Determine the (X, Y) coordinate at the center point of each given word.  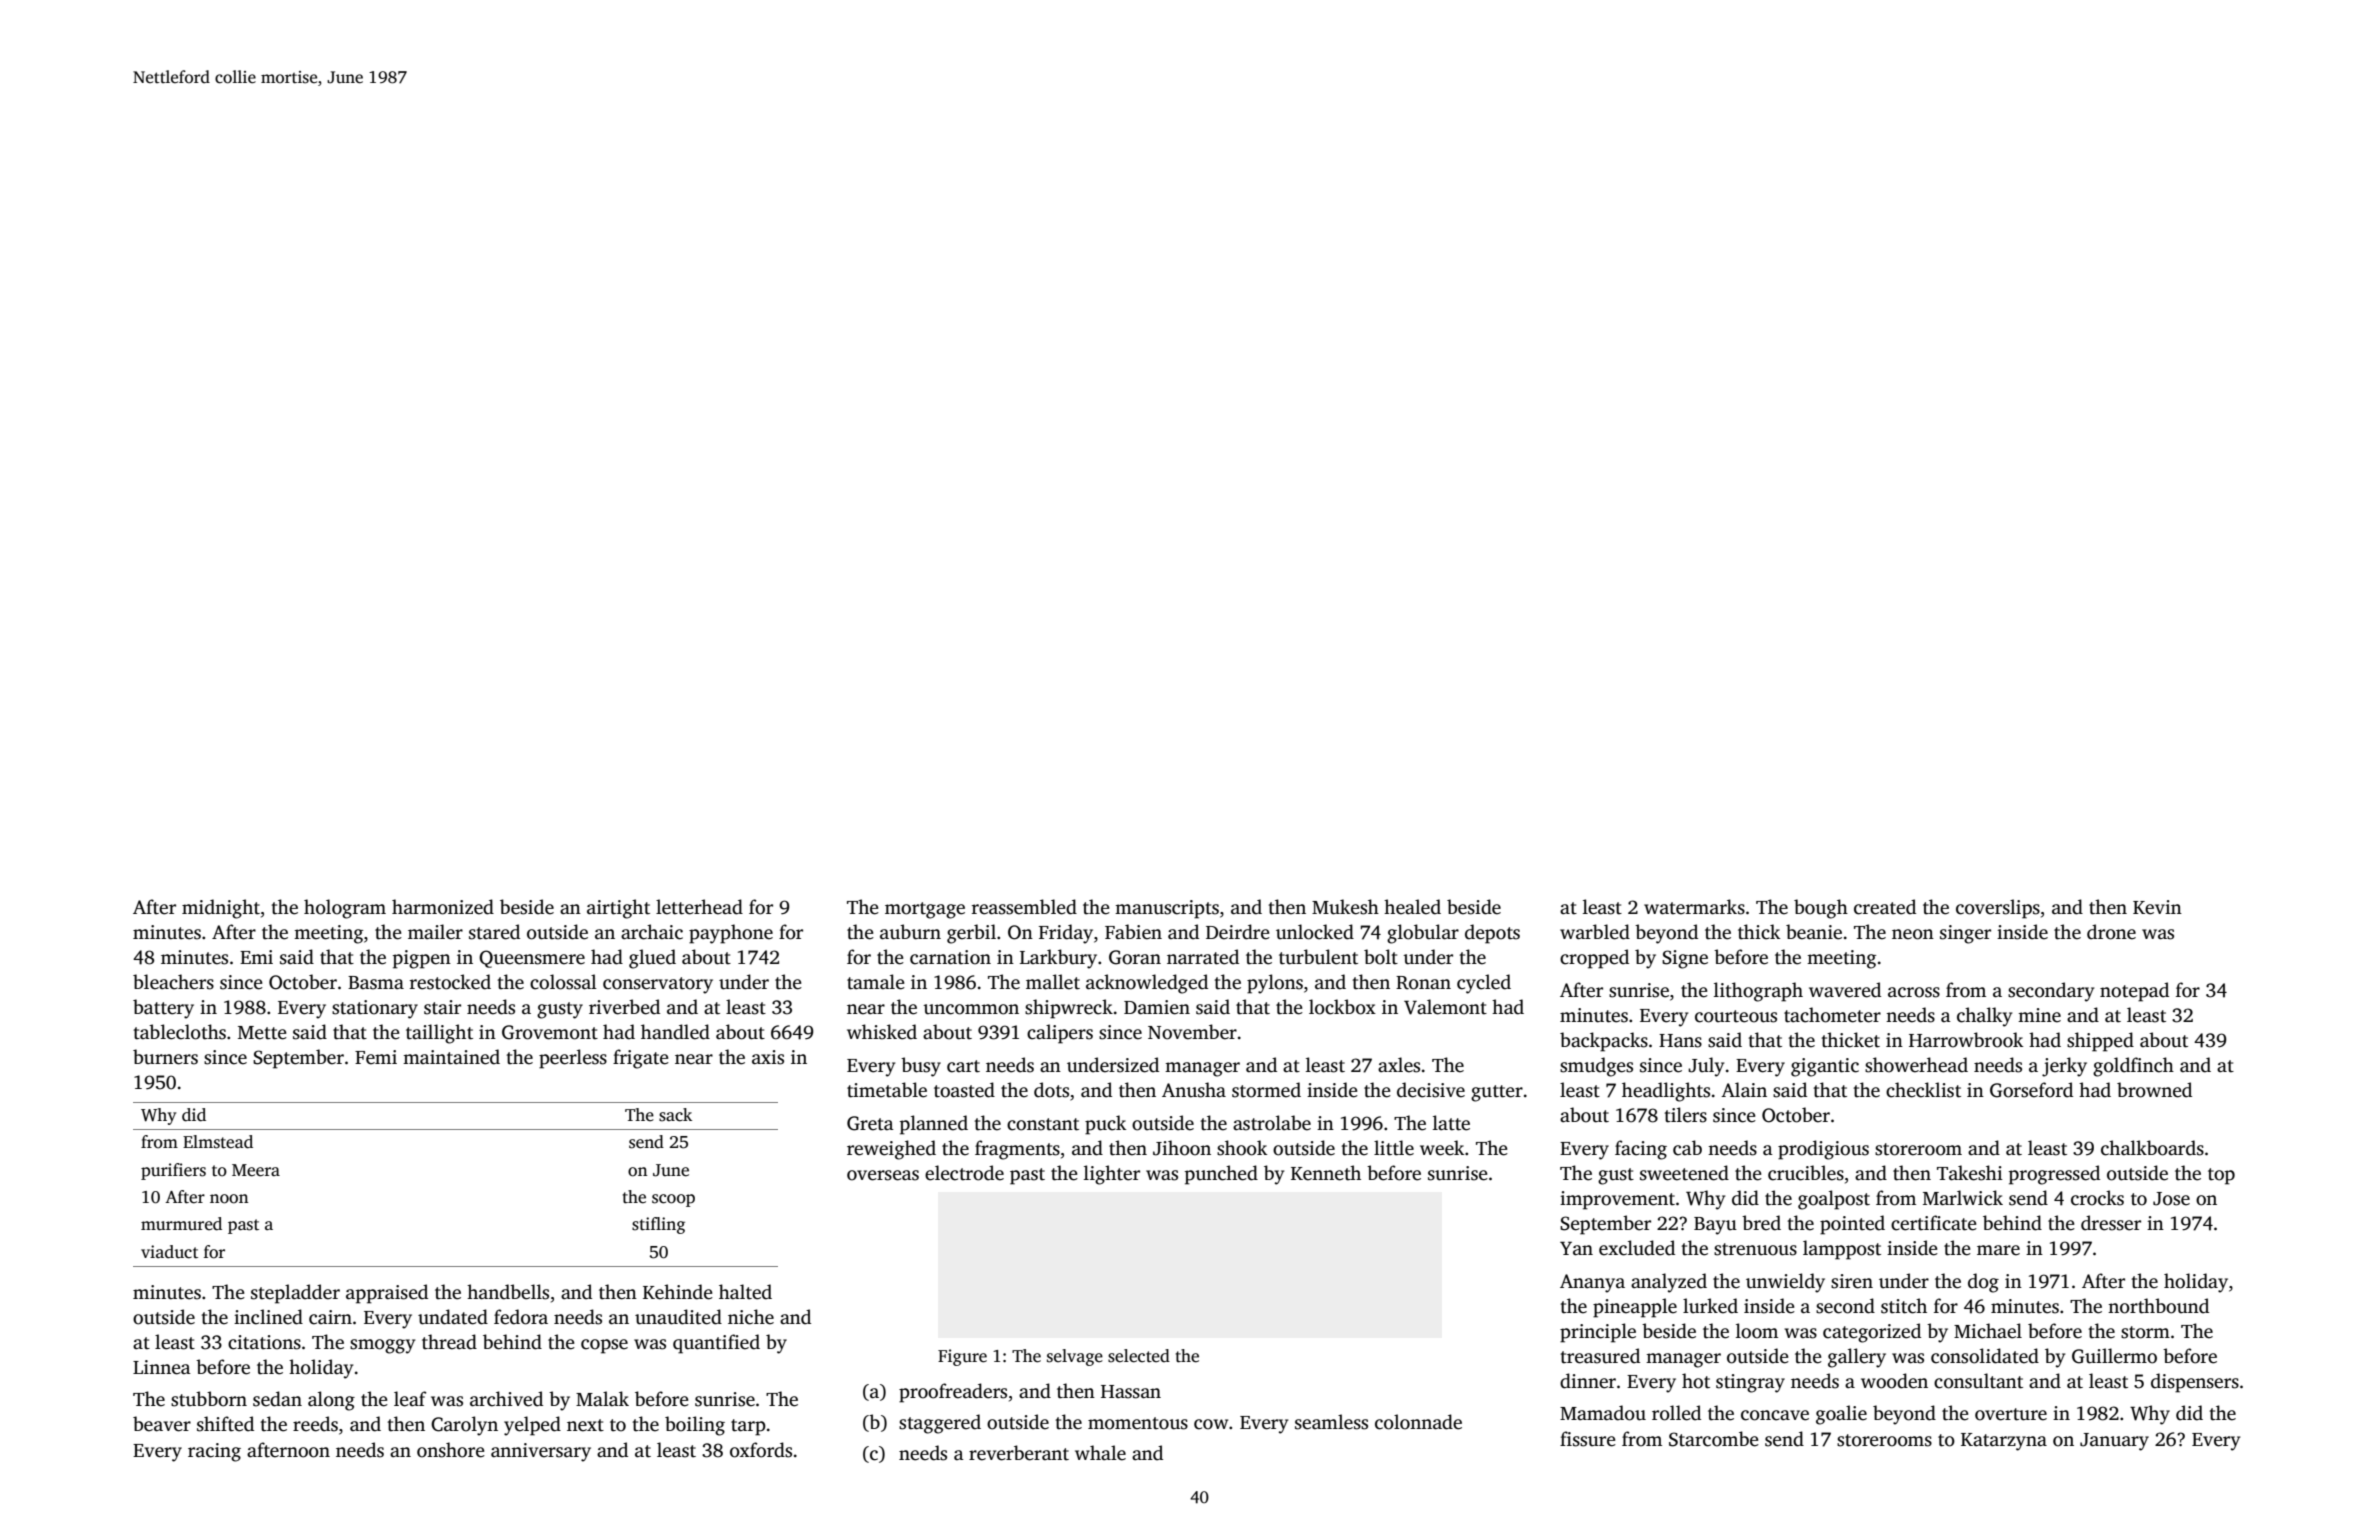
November (1192, 1032)
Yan (1576, 1248)
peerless (573, 1059)
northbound (2158, 1306)
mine (2039, 1015)
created (1885, 907)
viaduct (169, 1252)
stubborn (209, 1399)
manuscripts (1167, 909)
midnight (221, 909)
